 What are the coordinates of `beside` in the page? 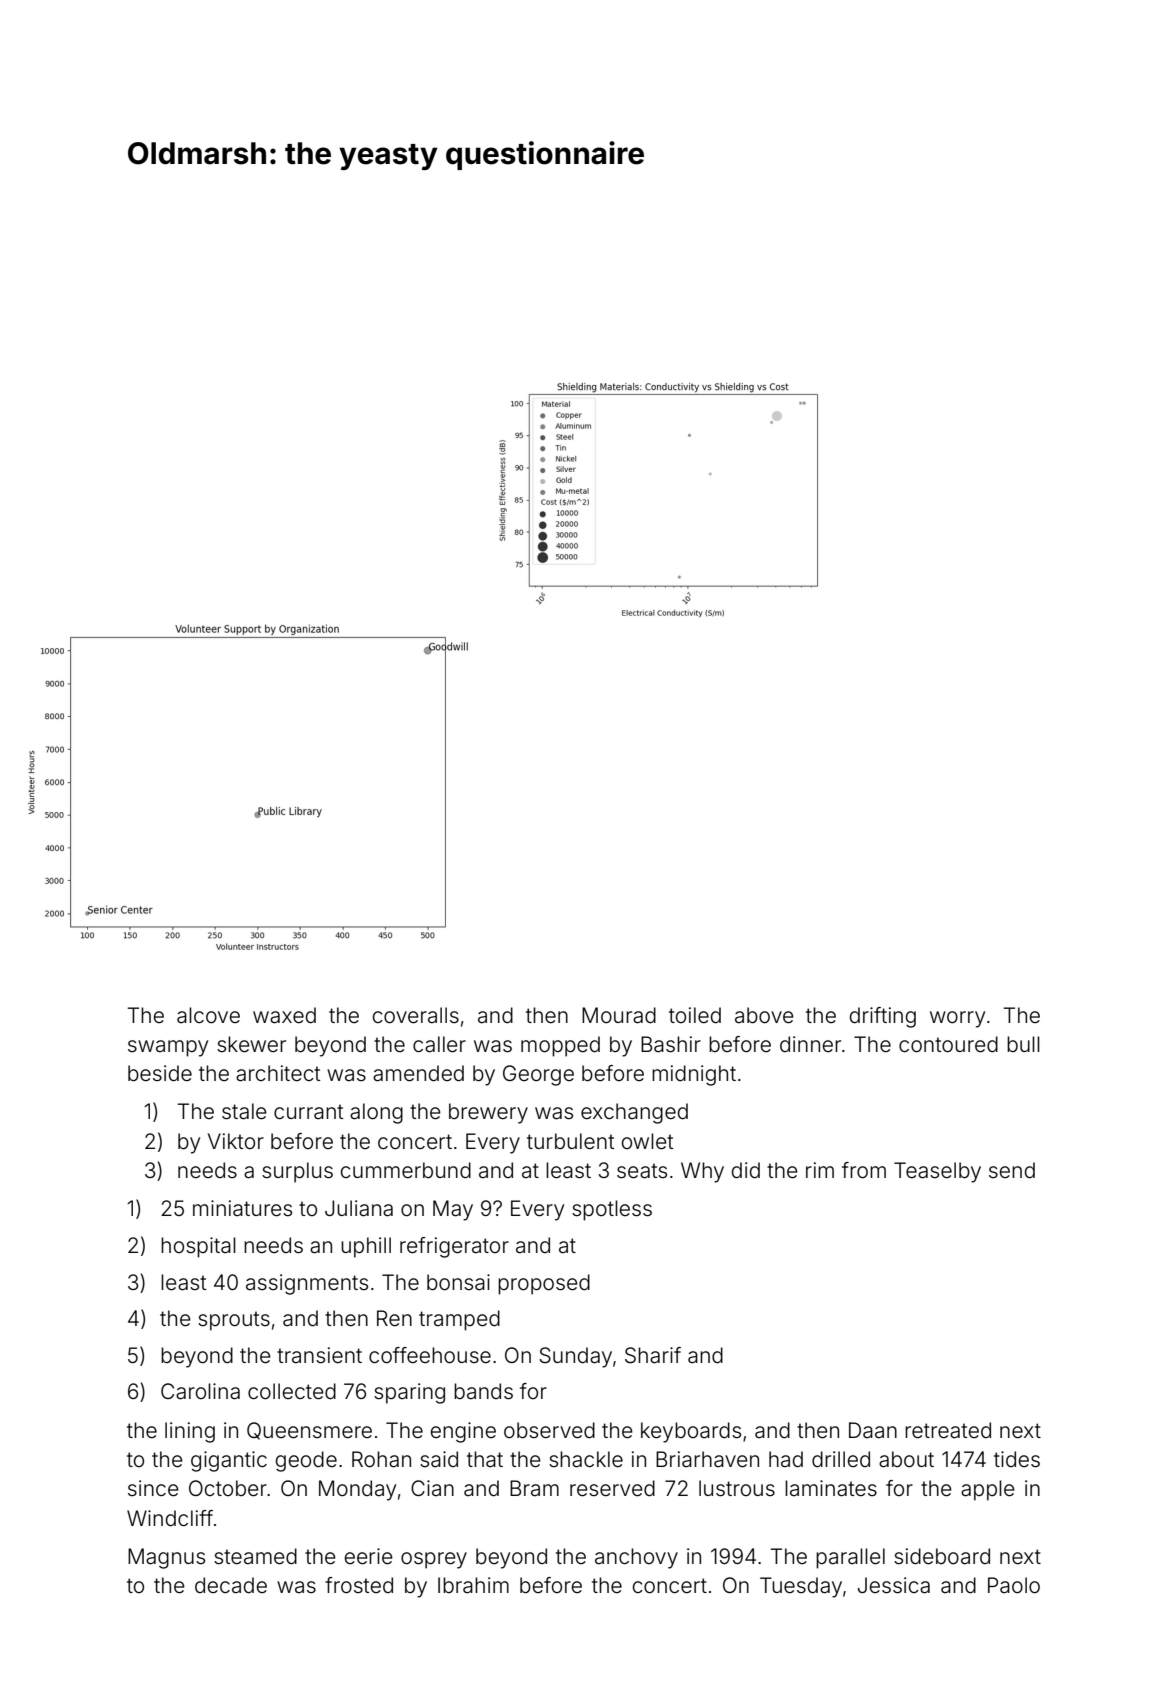 It's located at (160, 1073).
